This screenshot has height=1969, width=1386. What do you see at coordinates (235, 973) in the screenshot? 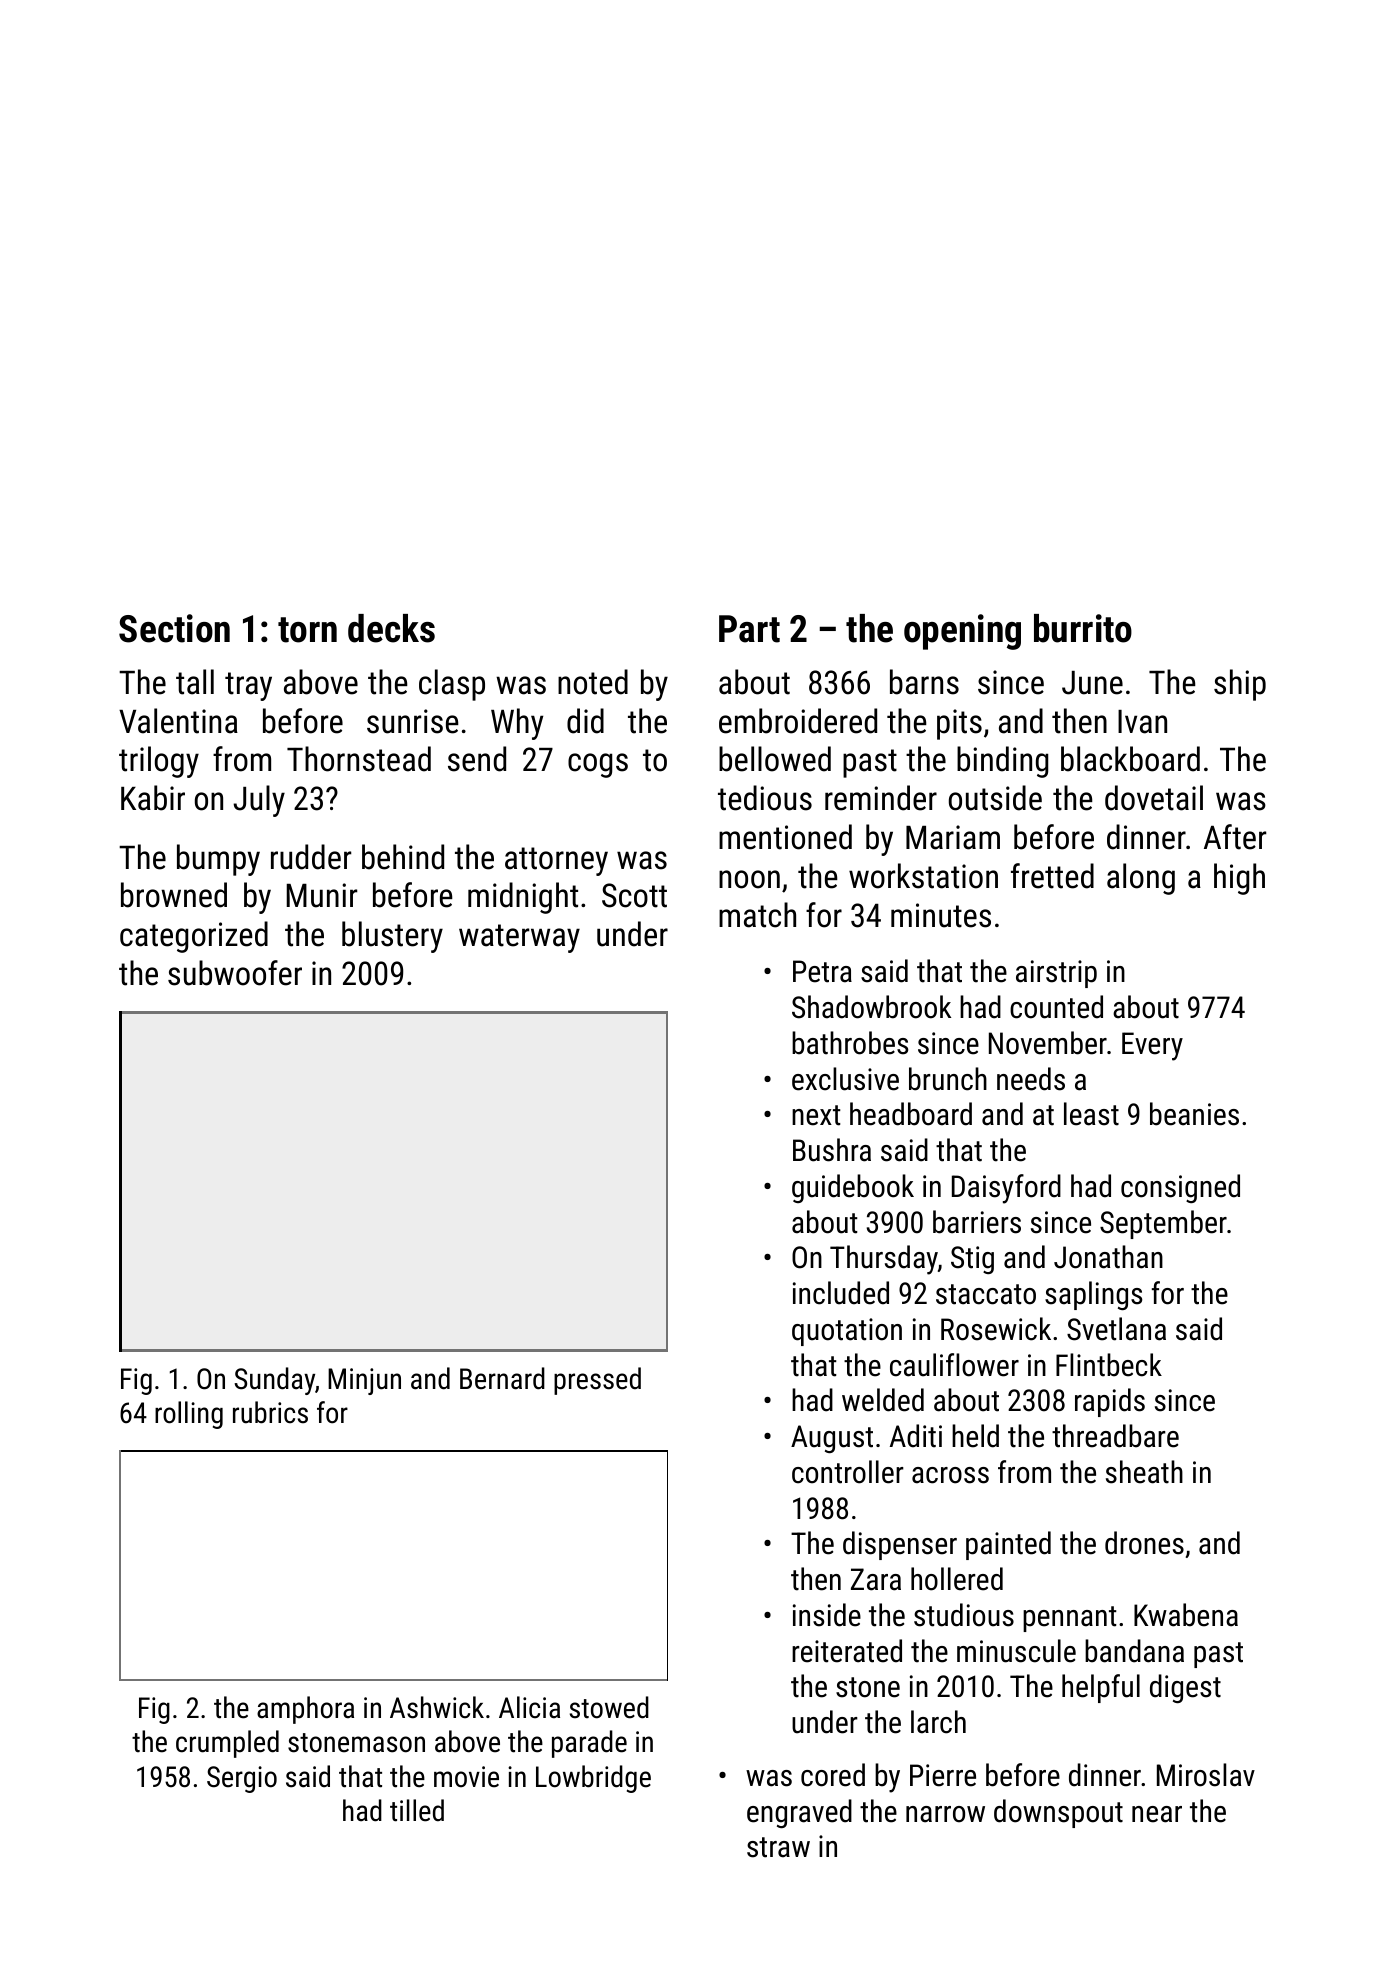
I see `subwoofer` at bounding box center [235, 973].
